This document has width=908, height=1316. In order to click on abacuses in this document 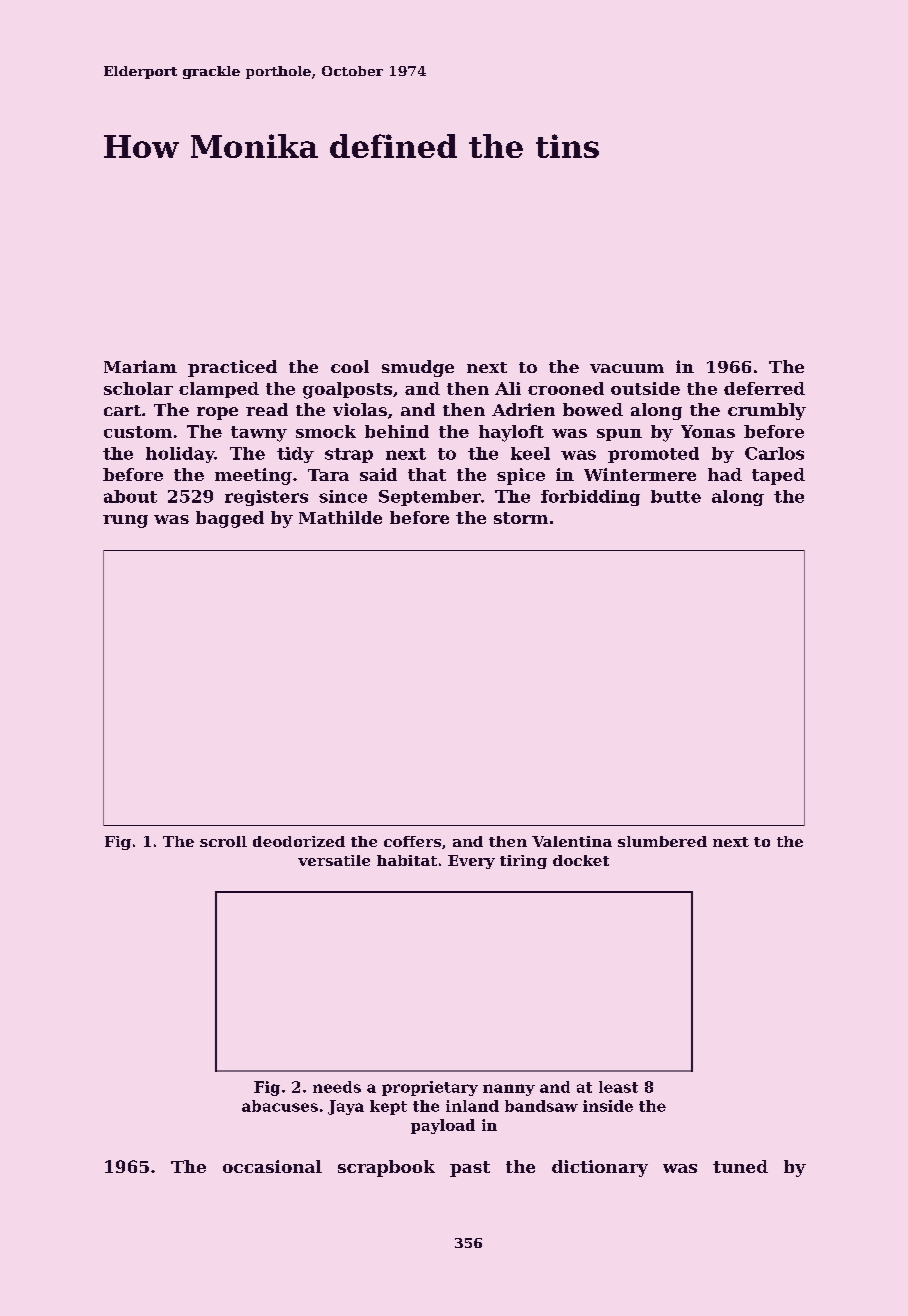, I will do `click(280, 1106)`.
